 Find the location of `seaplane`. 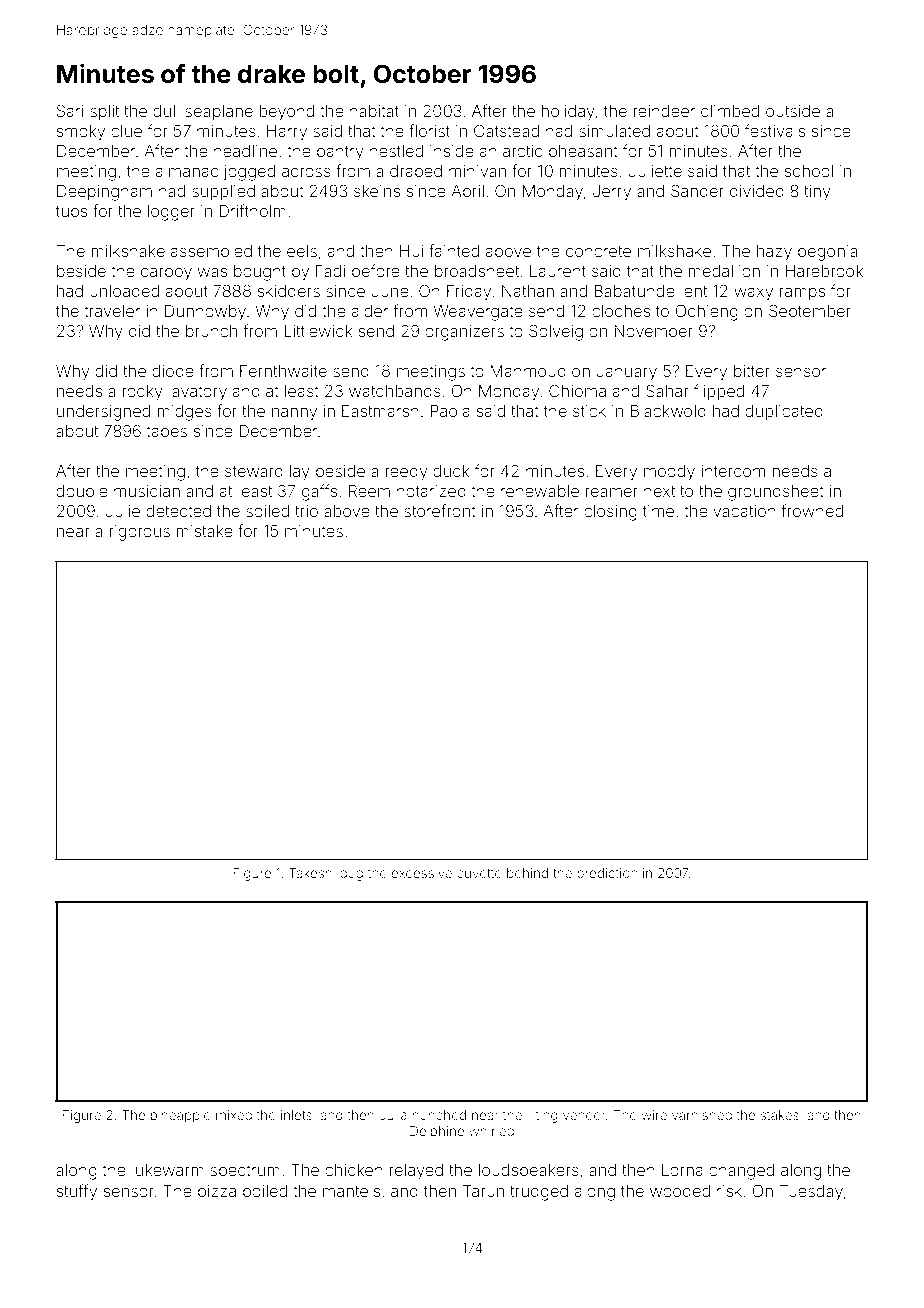

seaplane is located at coordinates (219, 113).
